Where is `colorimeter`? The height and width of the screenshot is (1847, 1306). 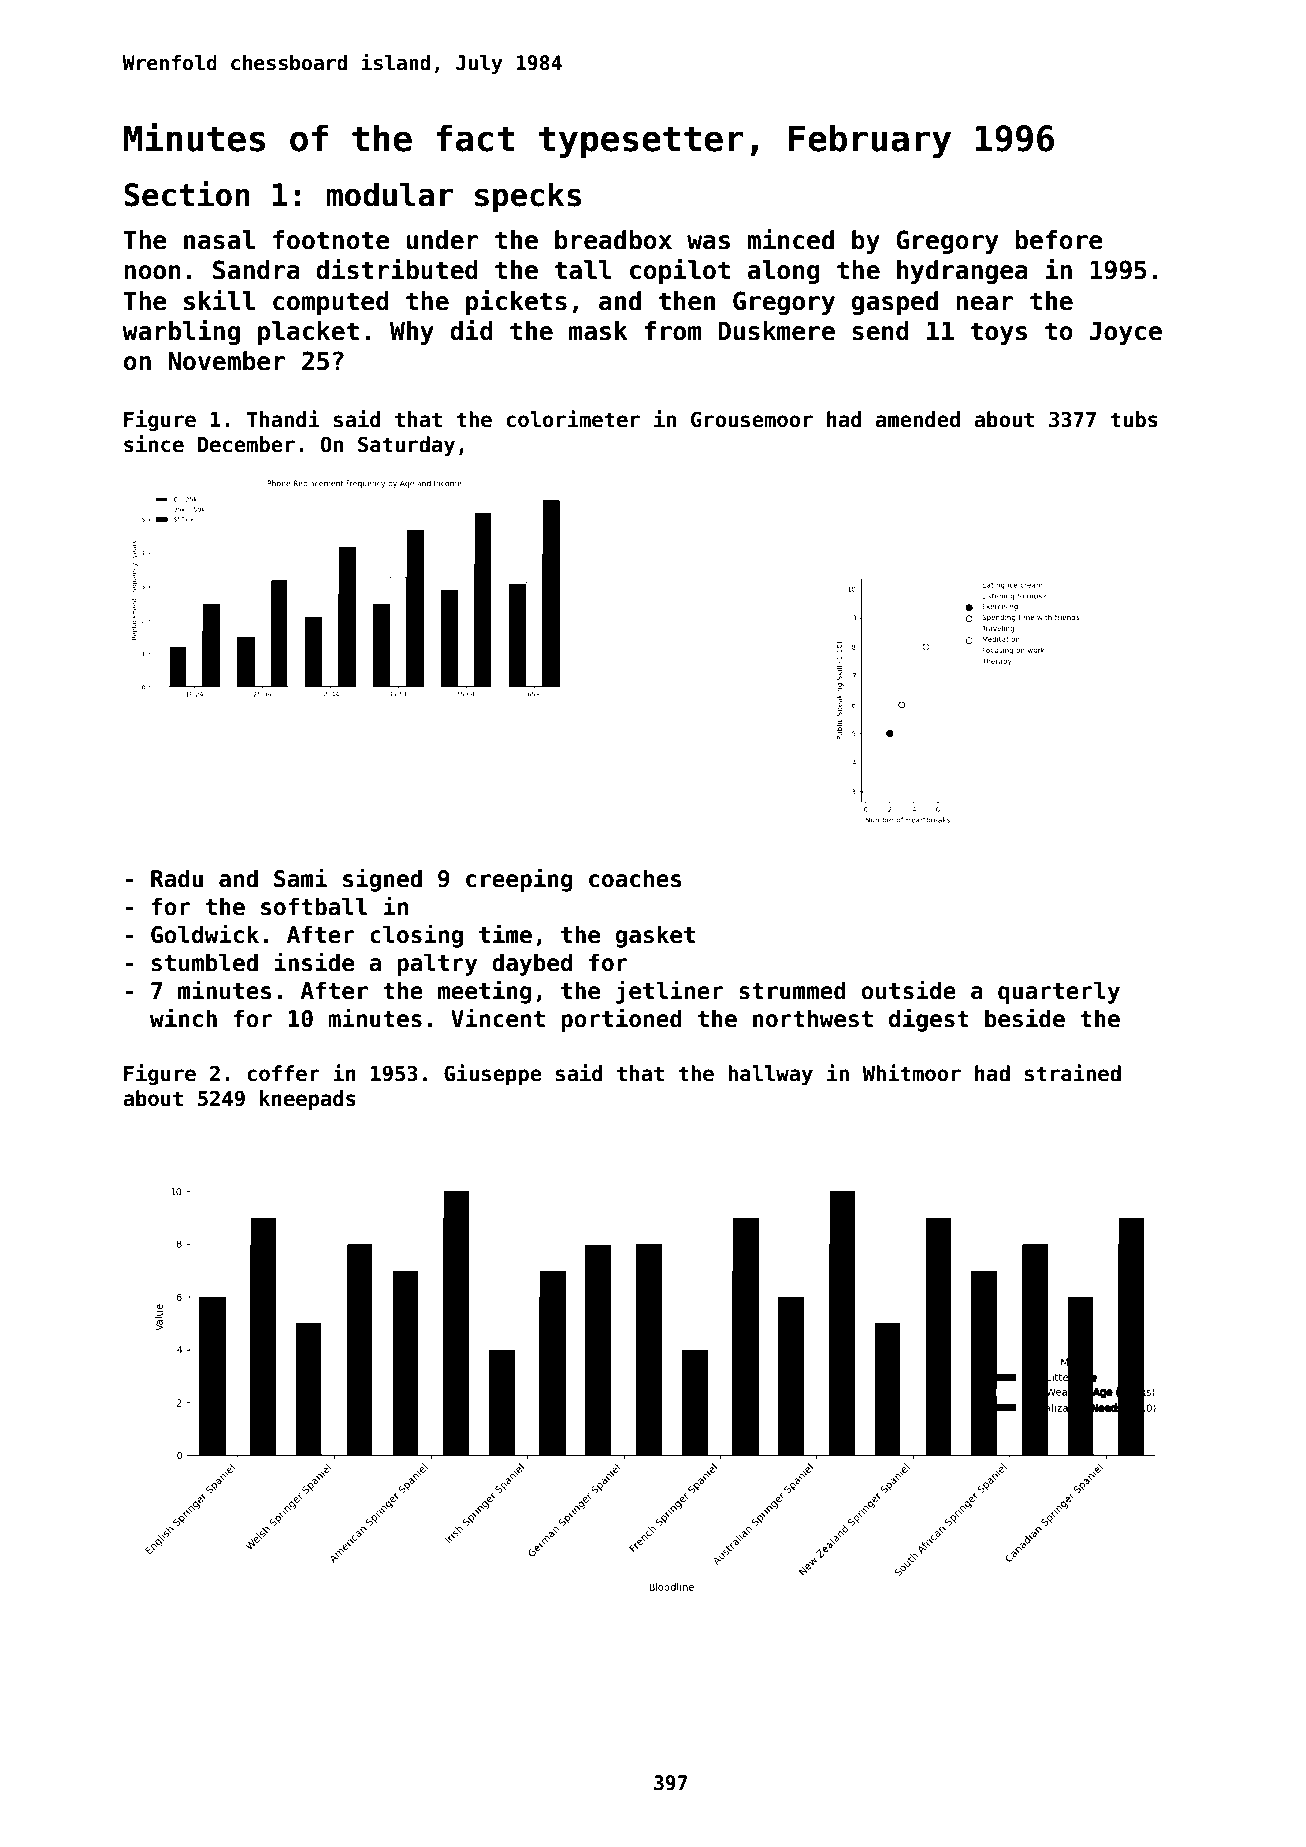
colorimeter is located at coordinates (573, 419).
